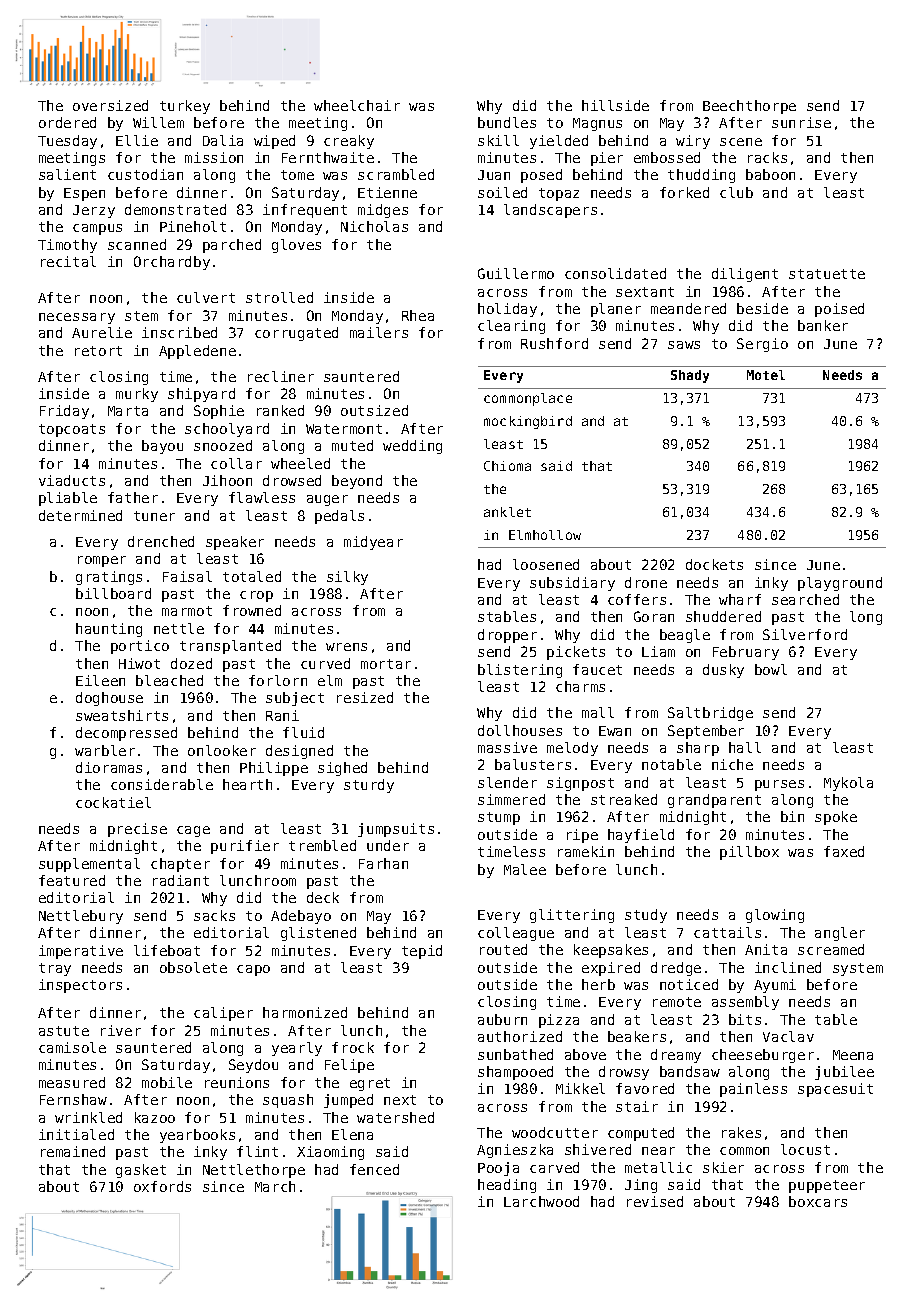 This image has width=924, height=1308. Describe the element at coordinates (193, 226) in the image. I see `Pineholt` at that location.
